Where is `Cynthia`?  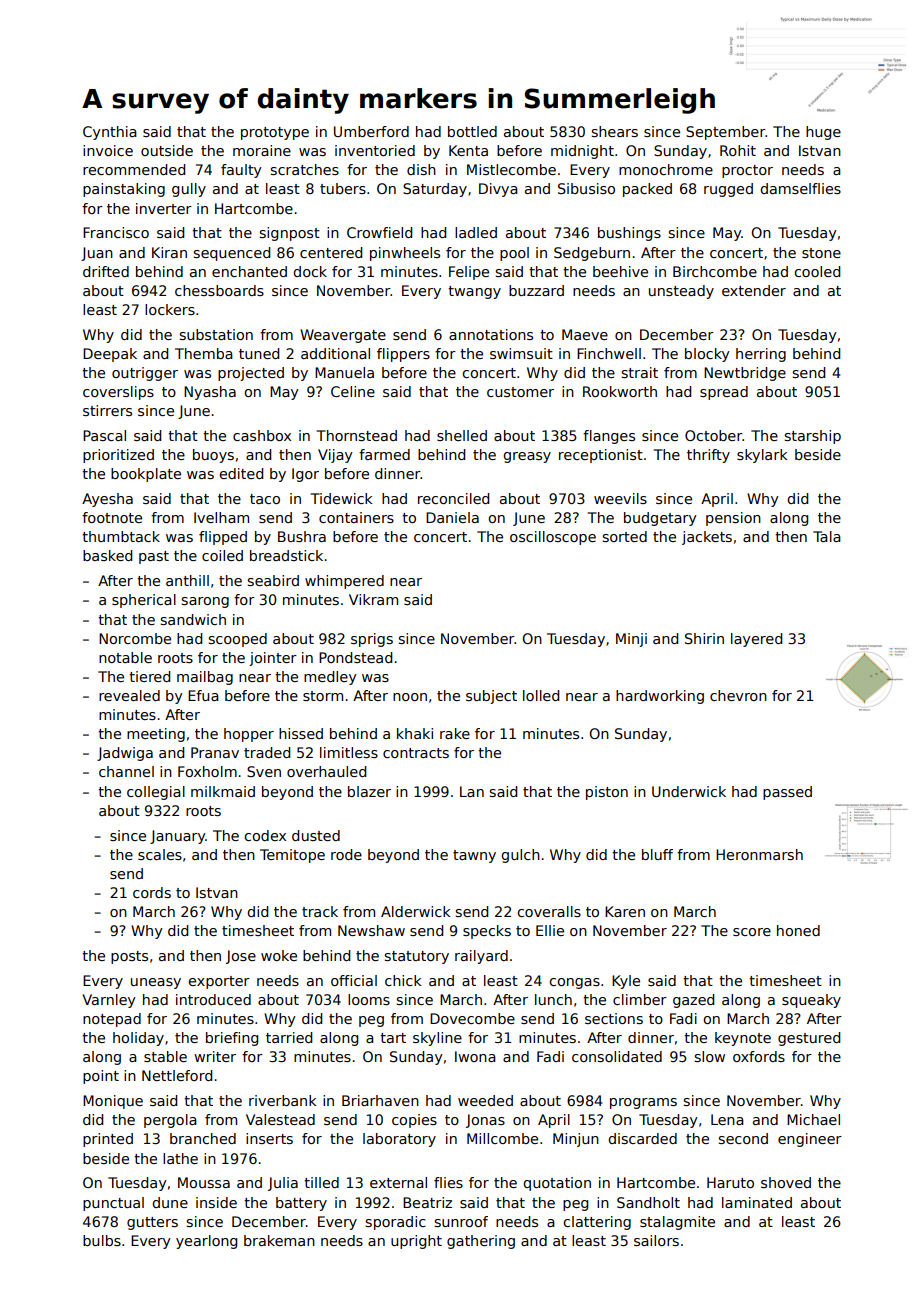 Cynthia is located at coordinates (110, 133).
